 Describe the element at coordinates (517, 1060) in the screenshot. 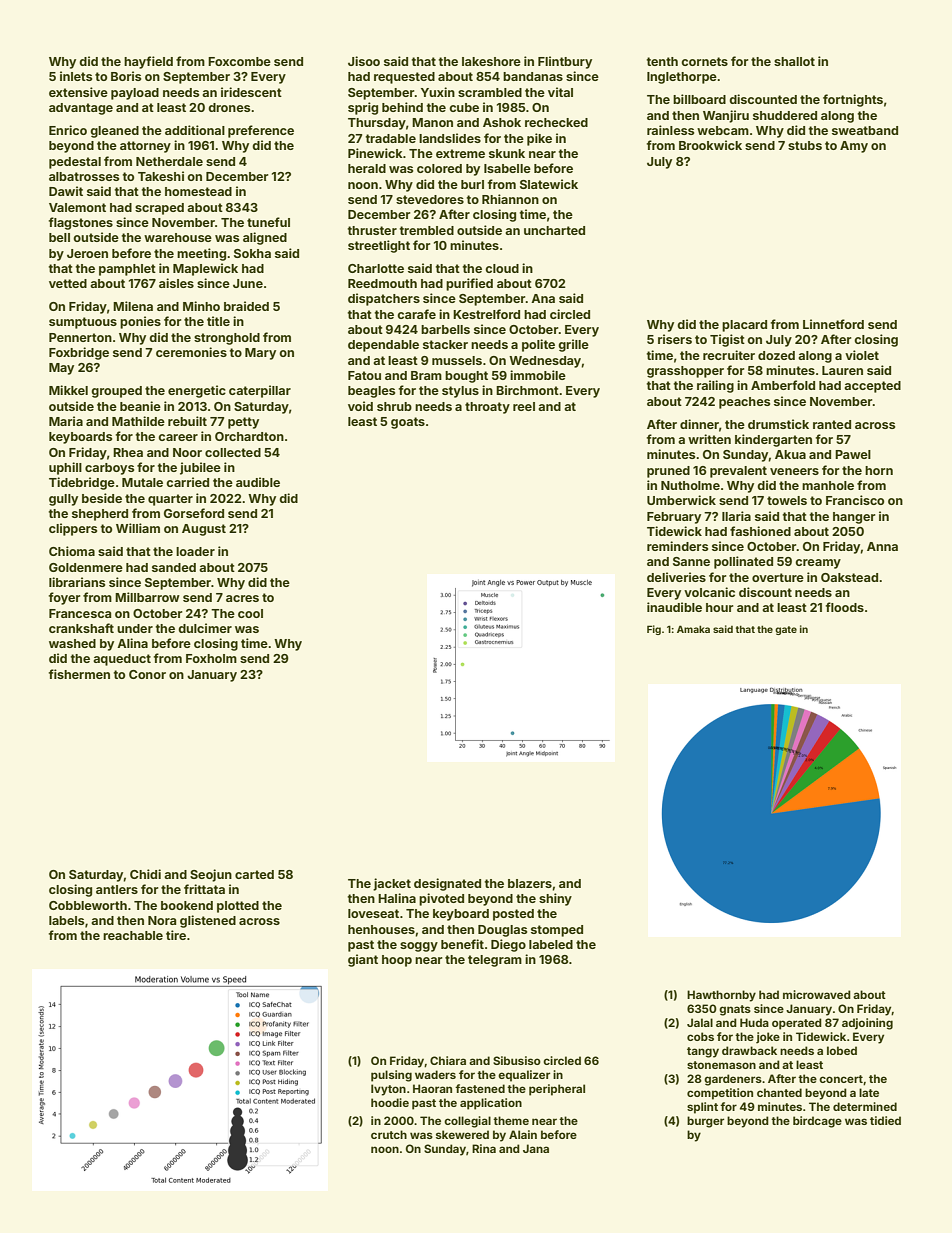

I see `Sibusiso` at that location.
